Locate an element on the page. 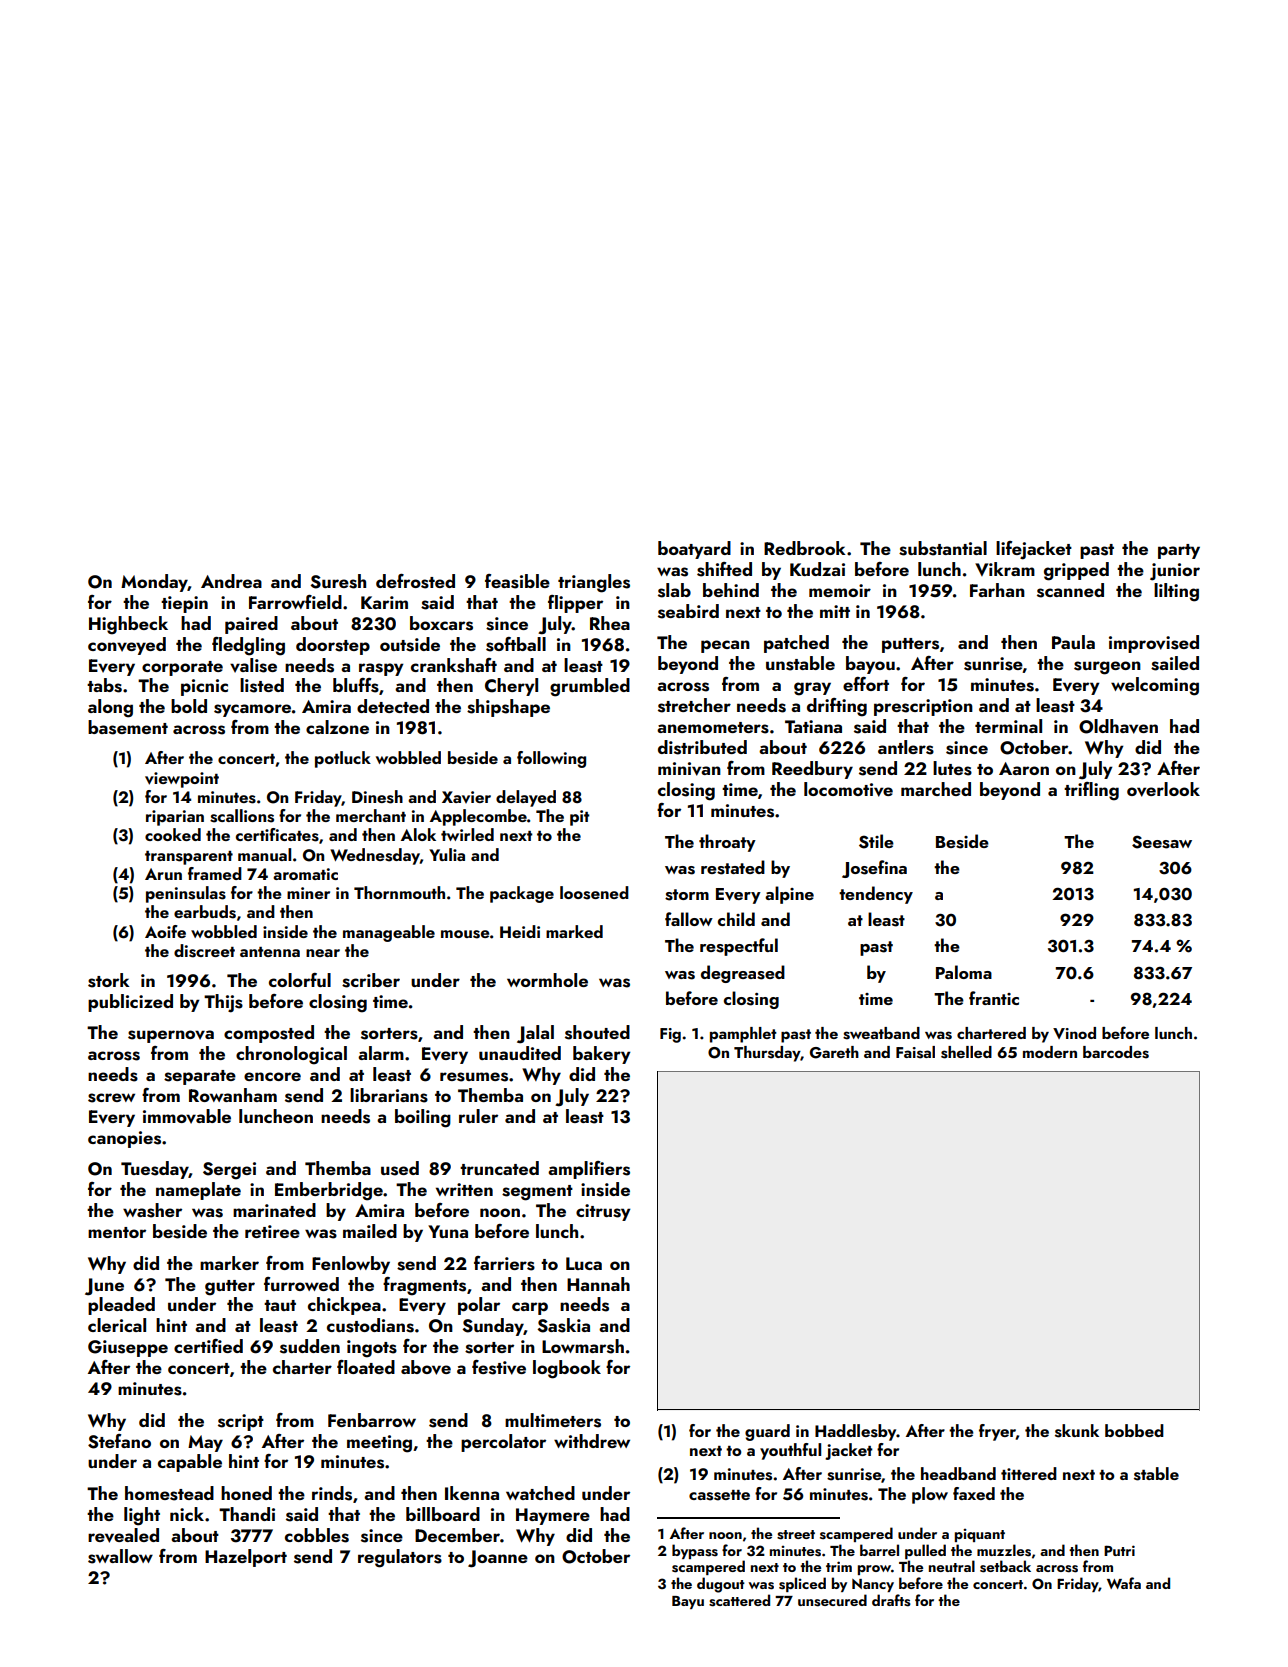 This page has width=1288, height=1667. Suresh is located at coordinates (338, 581).
